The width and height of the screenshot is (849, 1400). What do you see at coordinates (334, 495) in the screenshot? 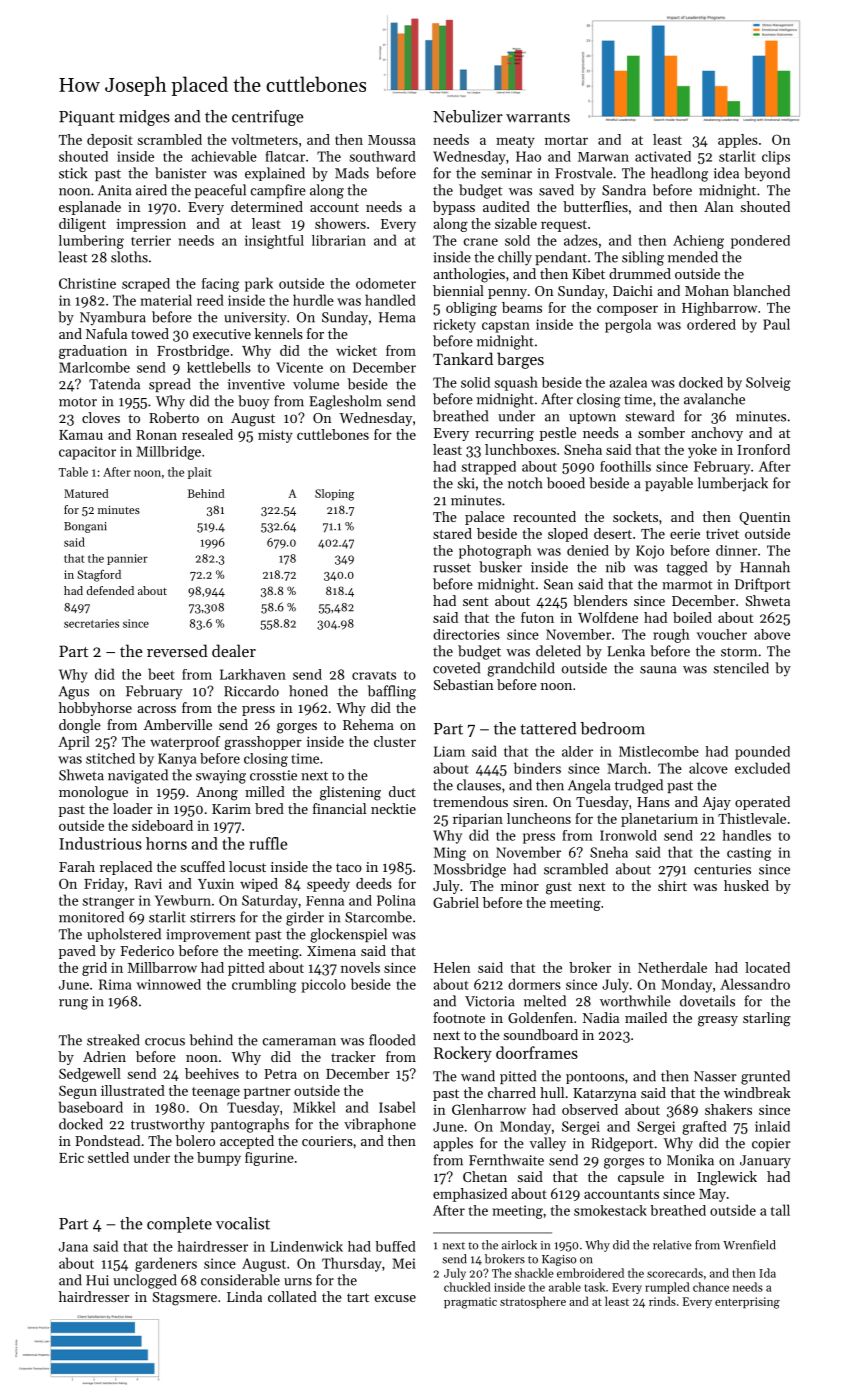
I see `Sloping` at bounding box center [334, 495].
